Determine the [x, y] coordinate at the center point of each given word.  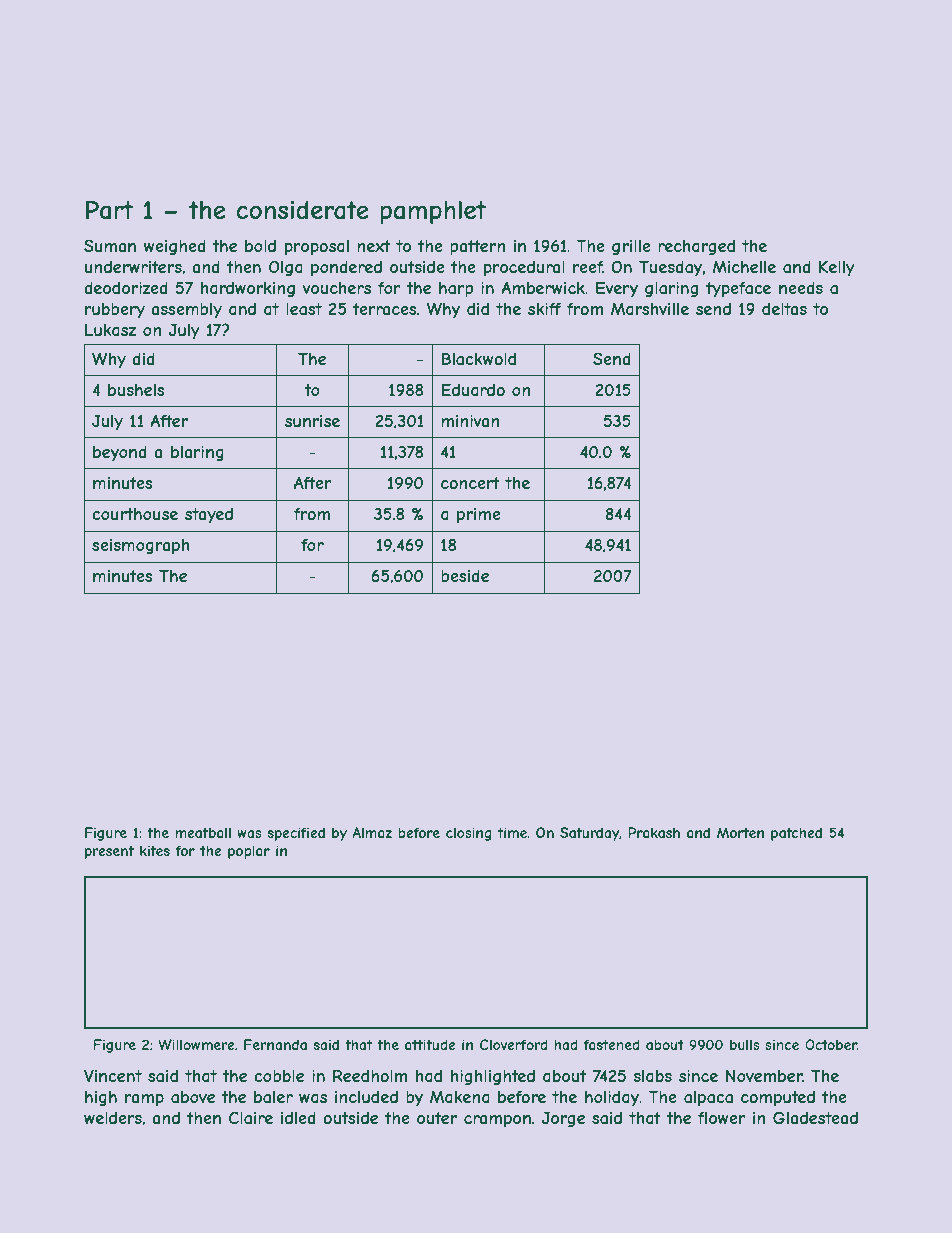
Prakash [654, 832]
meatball [203, 832]
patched [796, 834]
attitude [430, 1044]
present [109, 852]
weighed [175, 247]
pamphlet [433, 212]
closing [469, 834]
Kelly [837, 269]
